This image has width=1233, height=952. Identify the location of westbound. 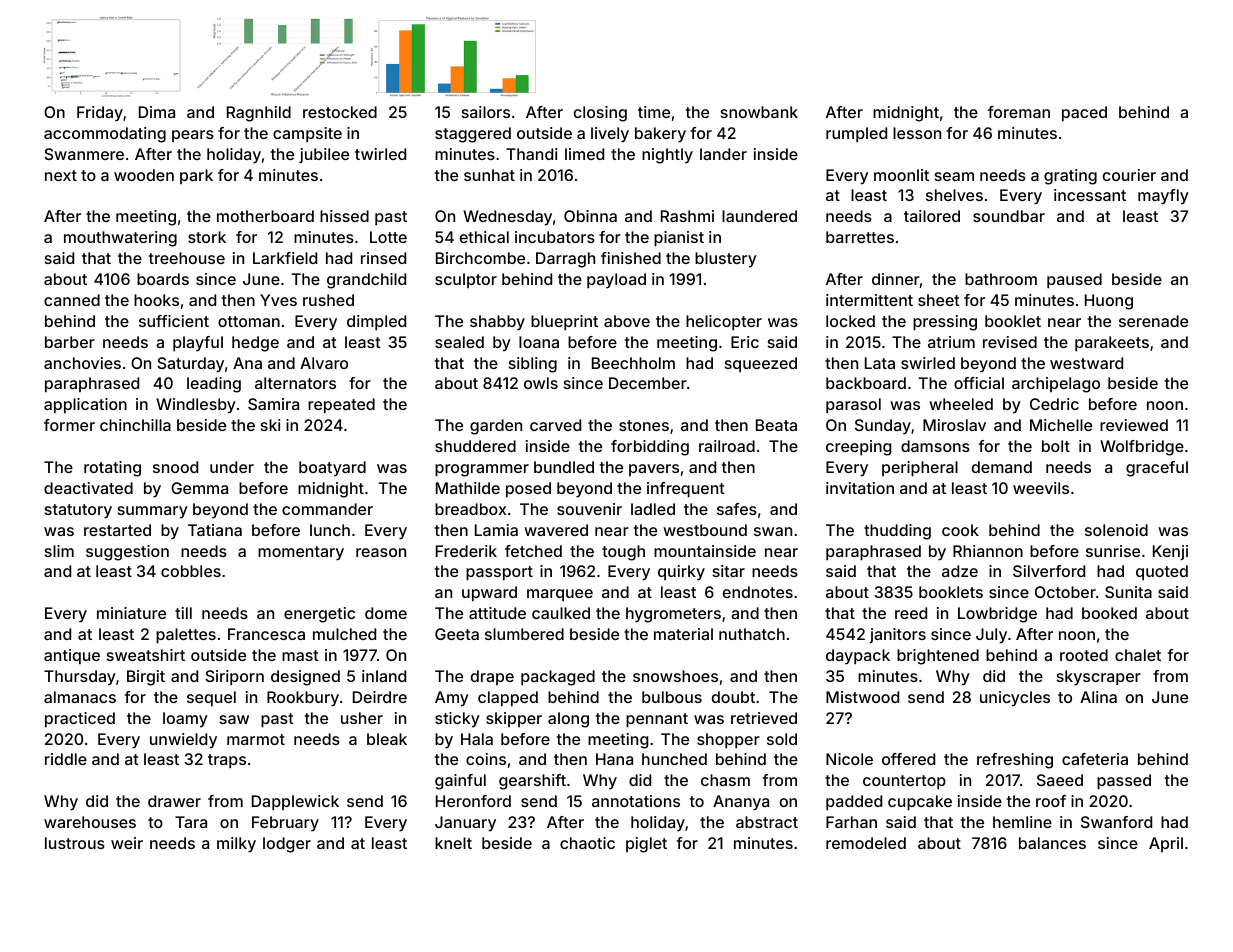
(705, 530).
